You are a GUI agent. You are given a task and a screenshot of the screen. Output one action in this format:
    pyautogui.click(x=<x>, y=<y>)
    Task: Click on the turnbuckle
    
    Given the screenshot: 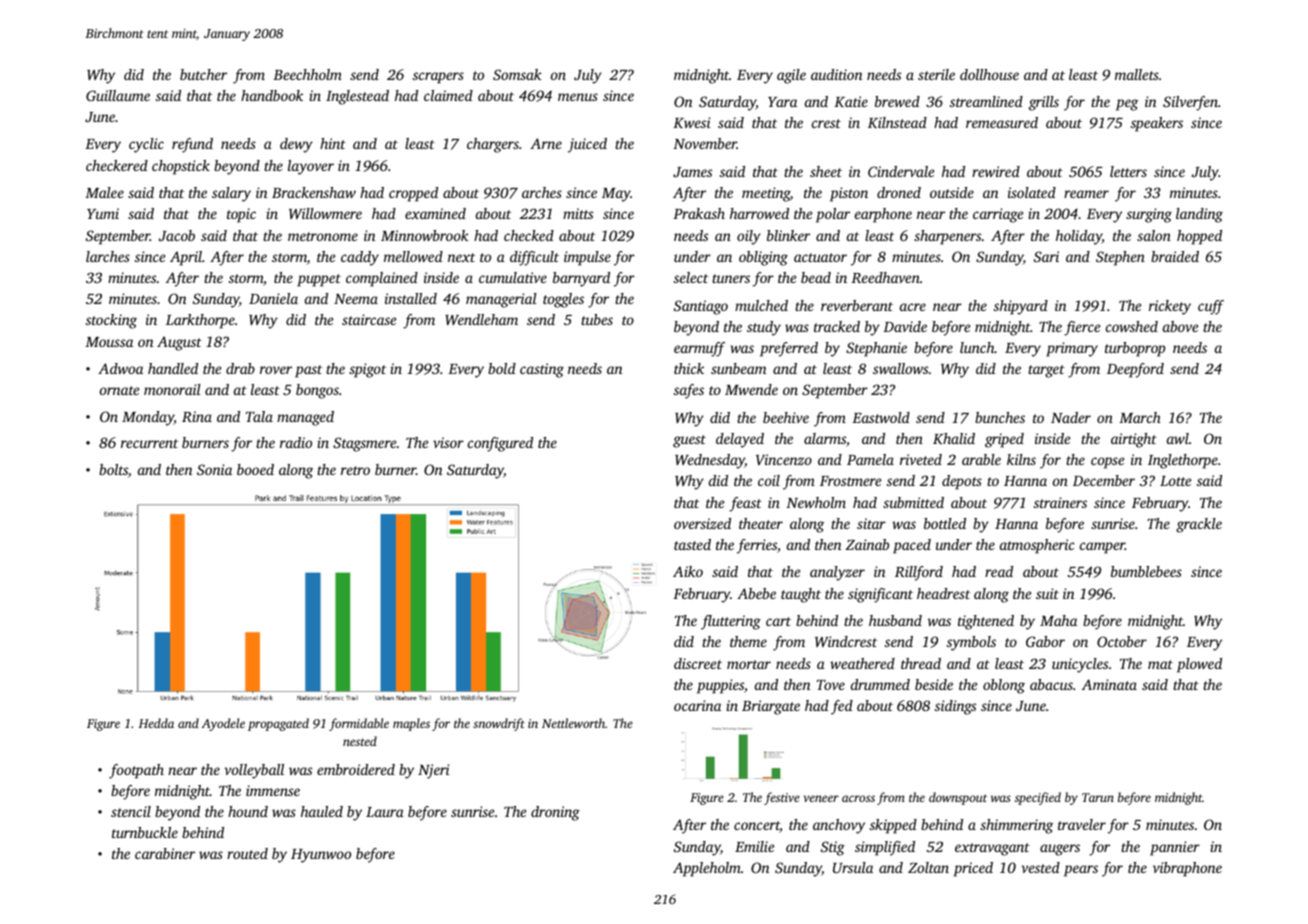 What is the action you would take?
    pyautogui.click(x=145, y=832)
